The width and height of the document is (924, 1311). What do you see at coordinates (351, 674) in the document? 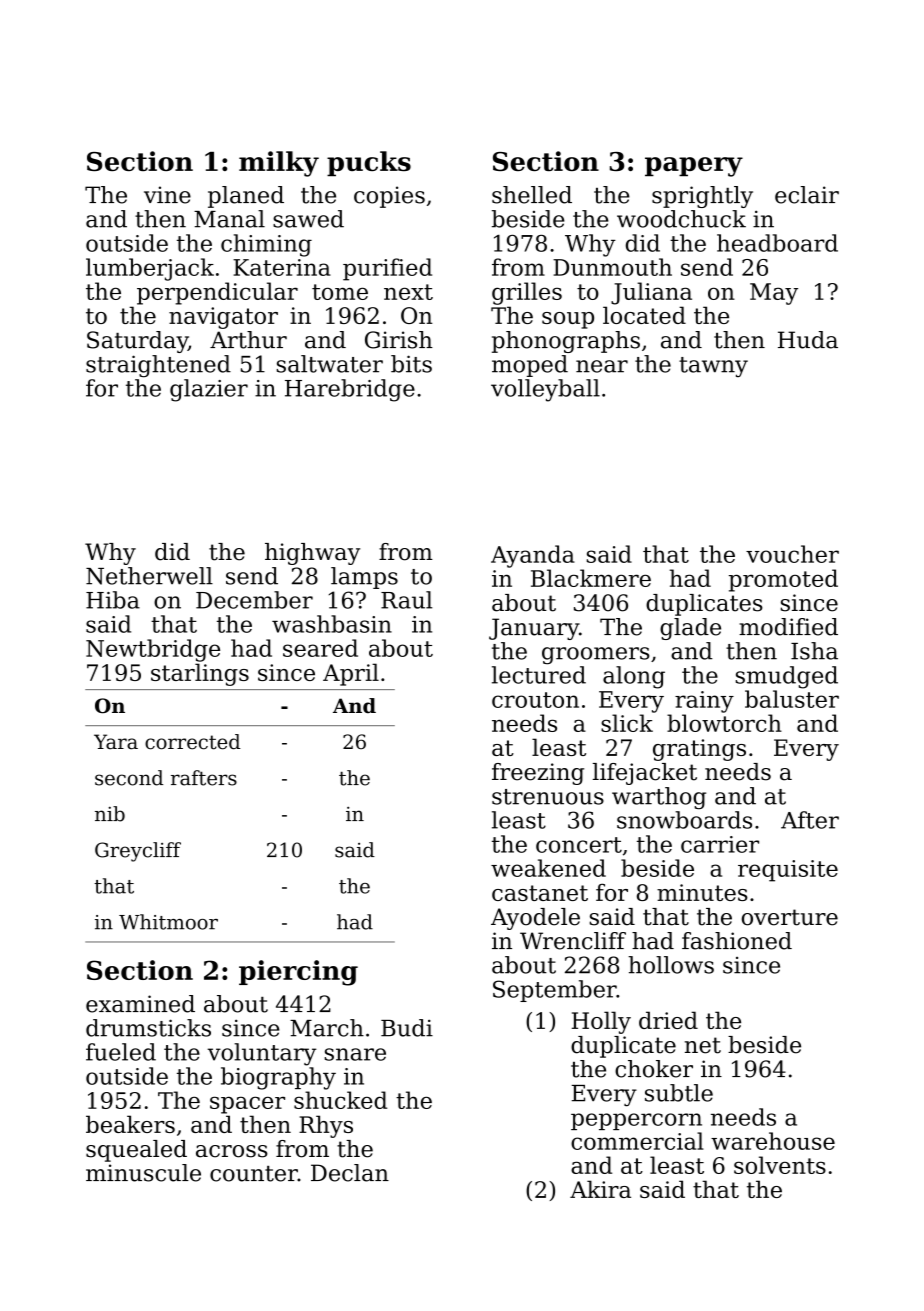
I see `April` at bounding box center [351, 674].
